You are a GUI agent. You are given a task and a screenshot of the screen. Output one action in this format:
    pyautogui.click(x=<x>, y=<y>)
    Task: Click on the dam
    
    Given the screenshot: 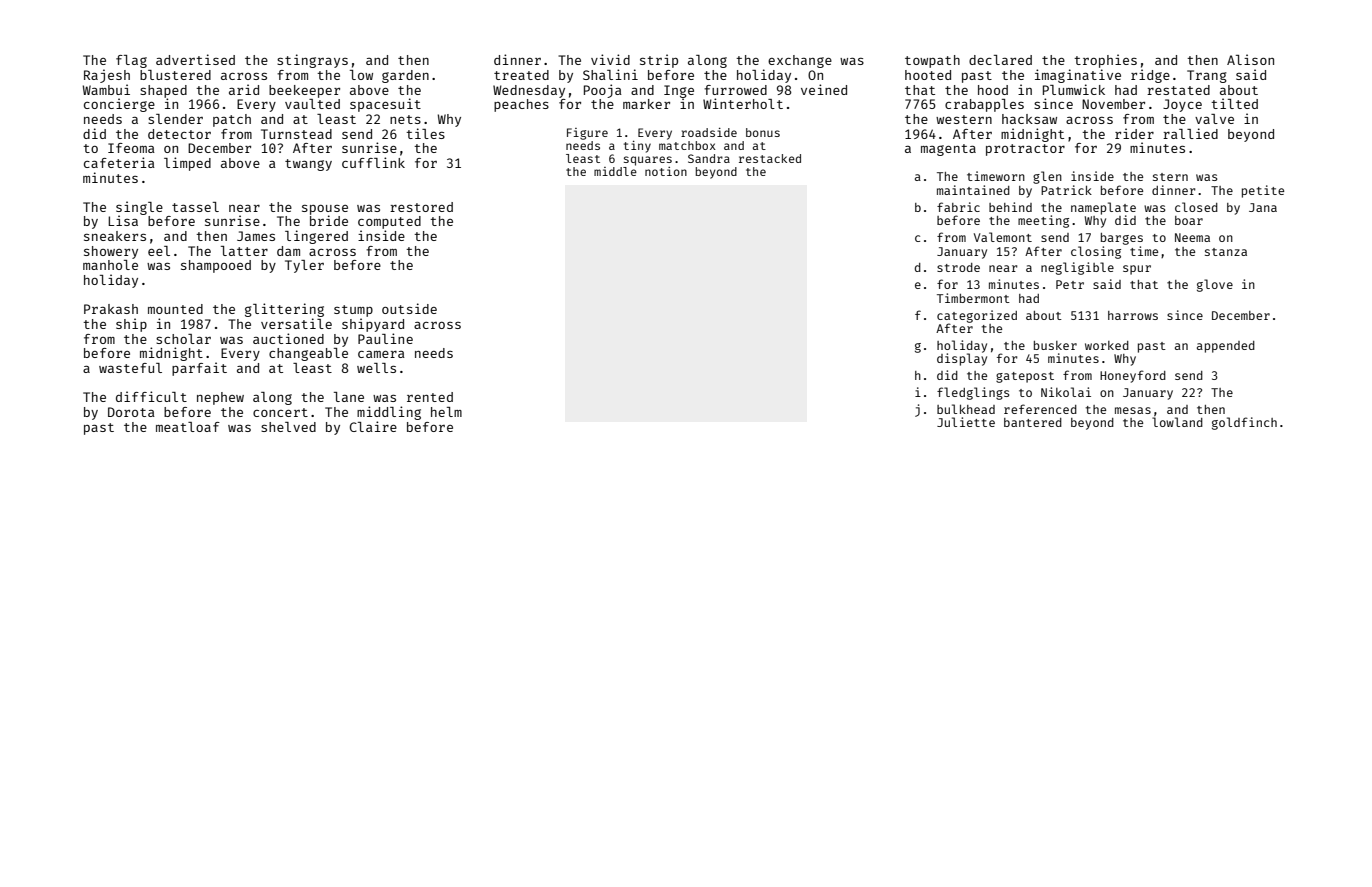 What is the action you would take?
    pyautogui.click(x=288, y=251)
